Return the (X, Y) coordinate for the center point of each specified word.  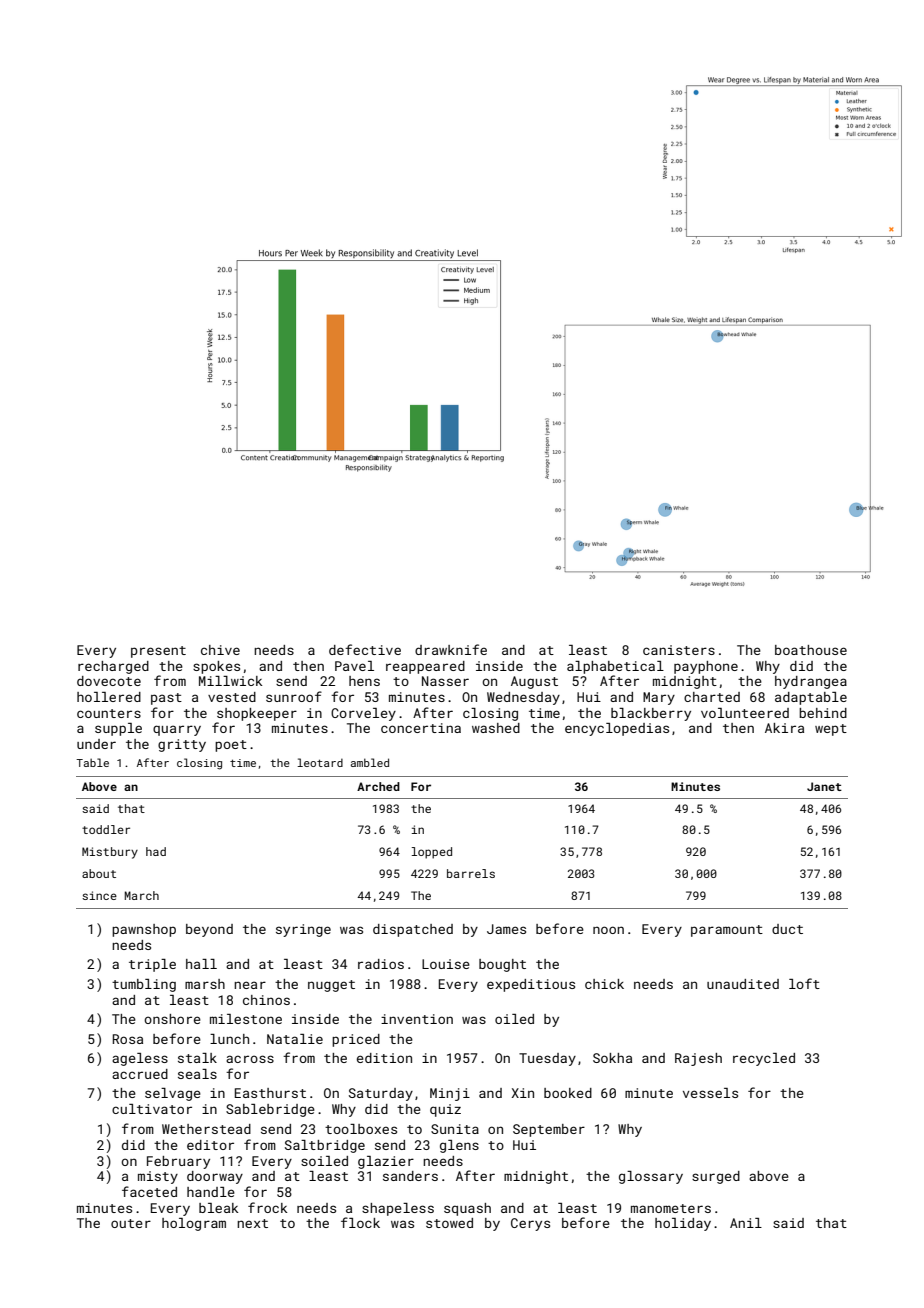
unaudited (743, 984)
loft (804, 983)
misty (158, 1177)
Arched (378, 786)
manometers (671, 1208)
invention (417, 1019)
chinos (266, 1000)
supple (118, 729)
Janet (824, 786)
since (99, 895)
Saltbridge (325, 1146)
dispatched (413, 930)
